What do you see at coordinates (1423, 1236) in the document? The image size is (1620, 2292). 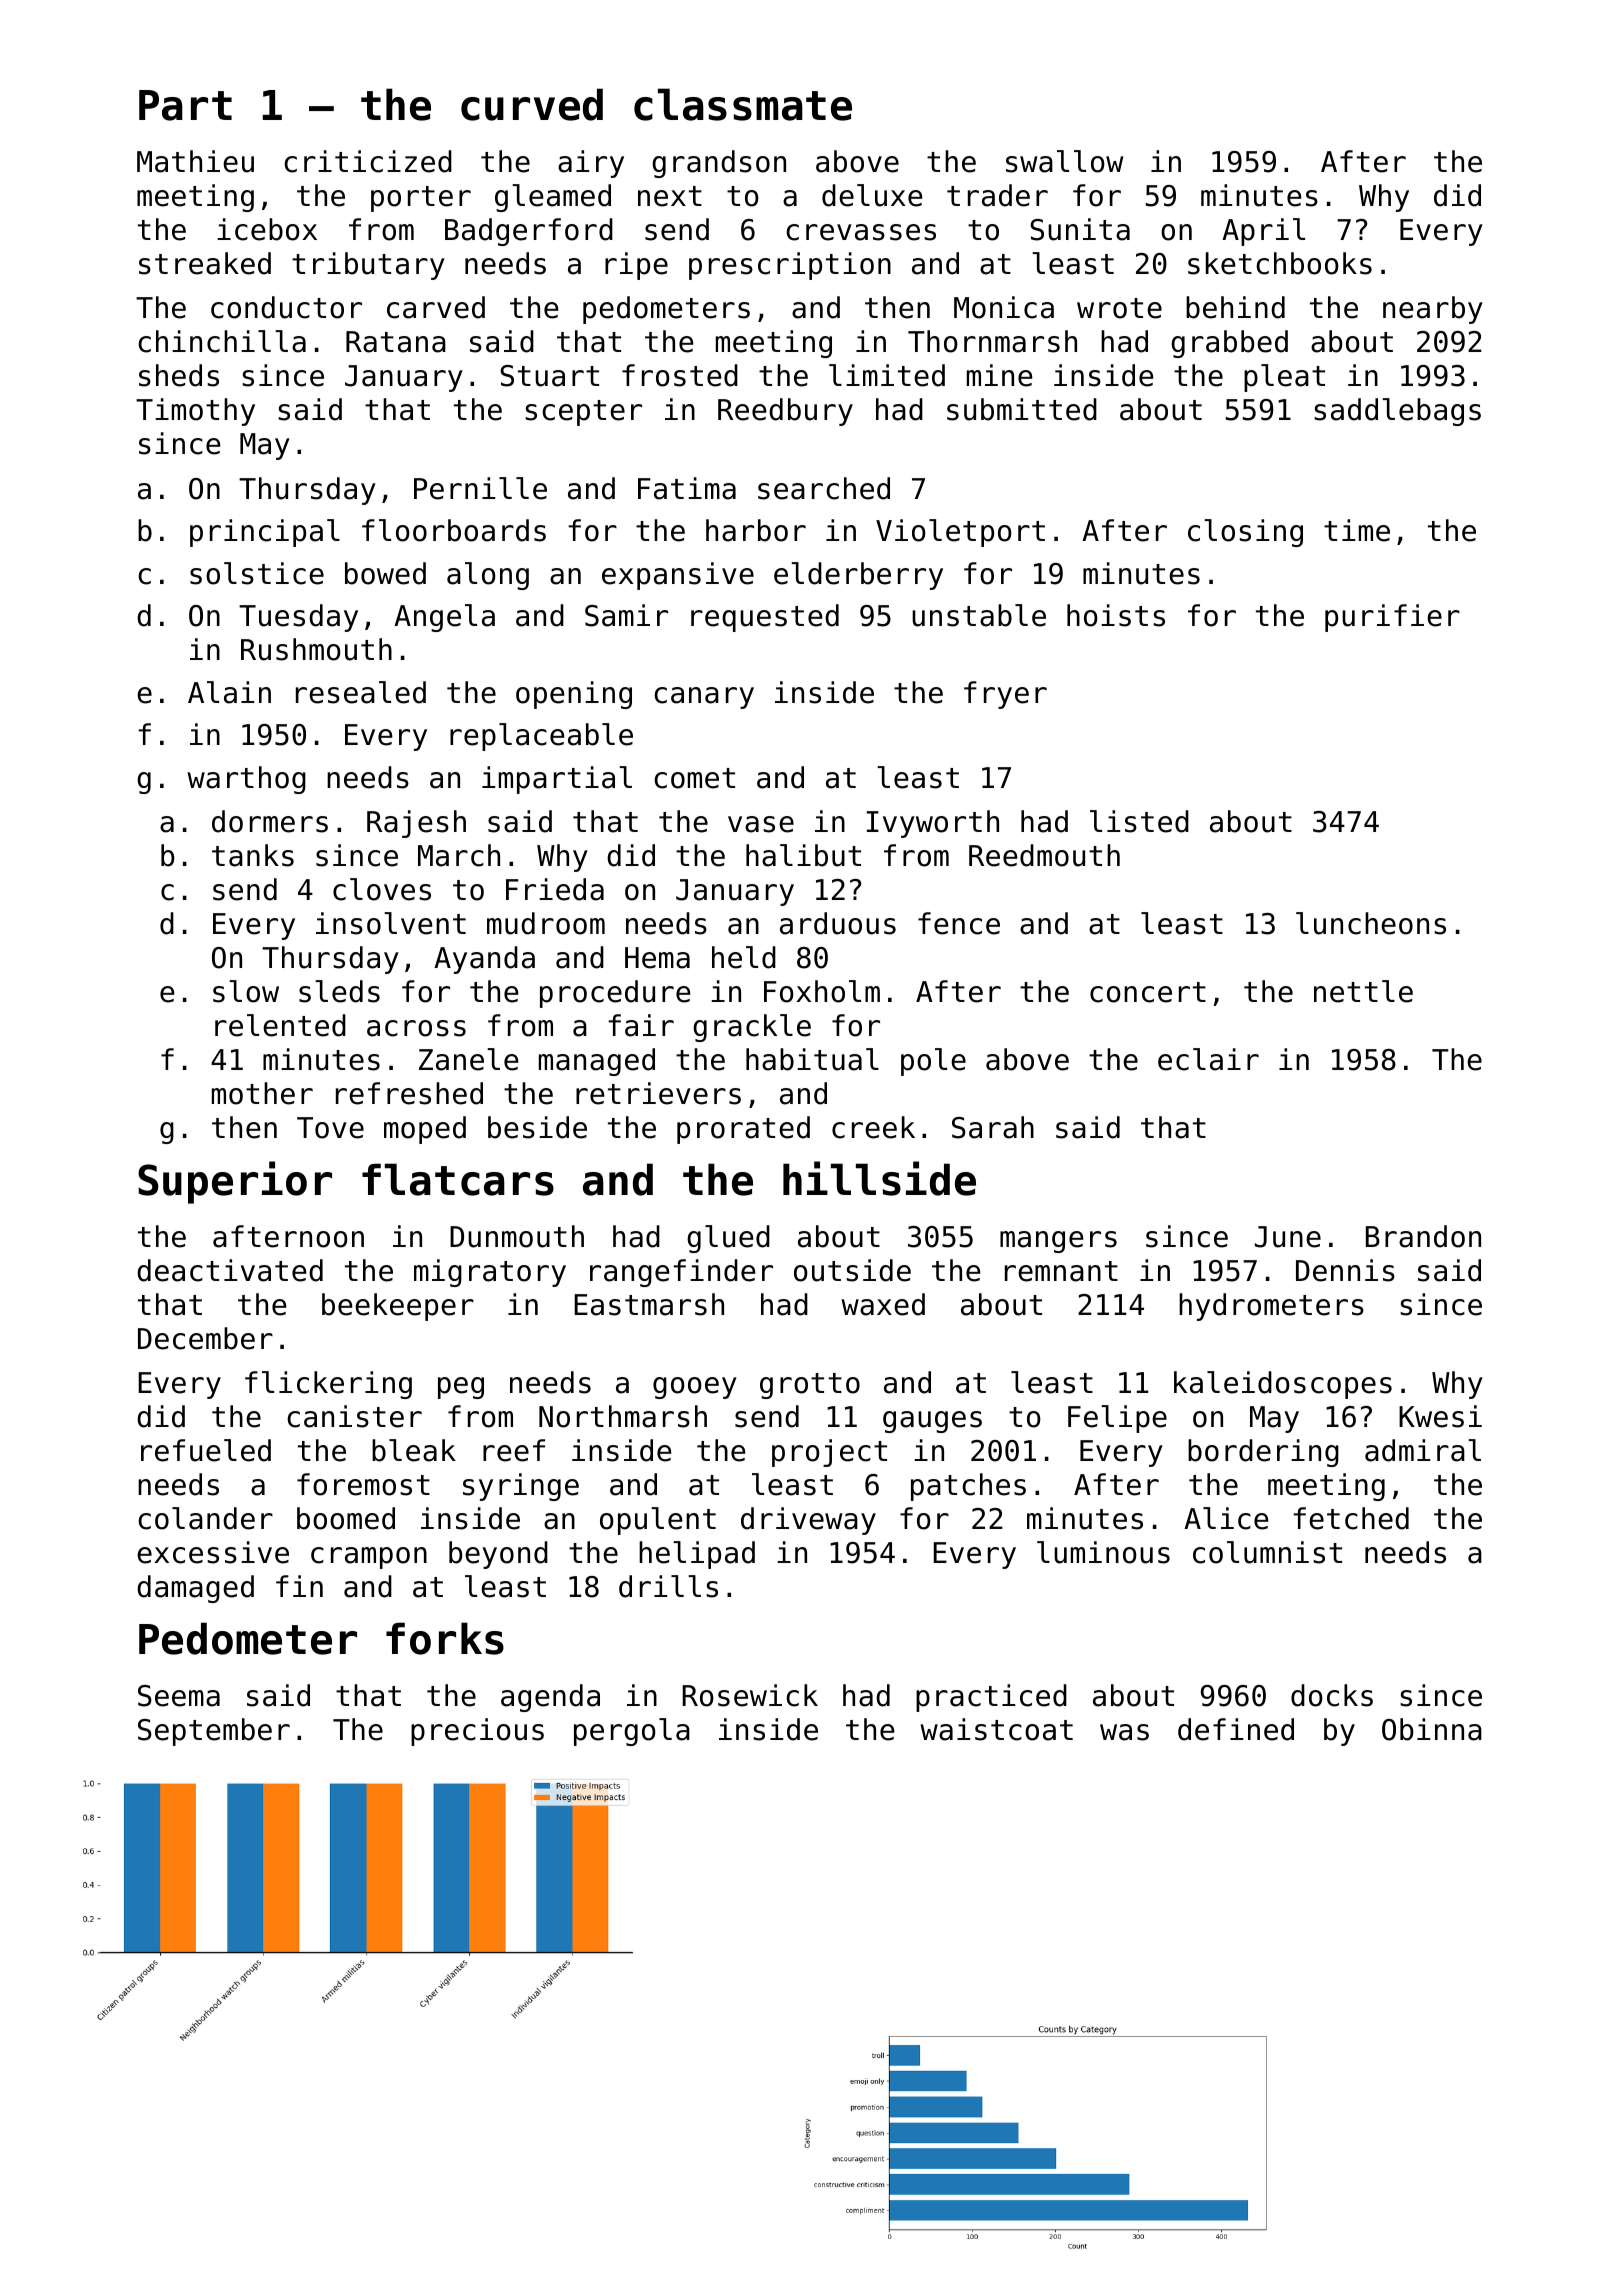 I see `Brandon` at bounding box center [1423, 1236].
